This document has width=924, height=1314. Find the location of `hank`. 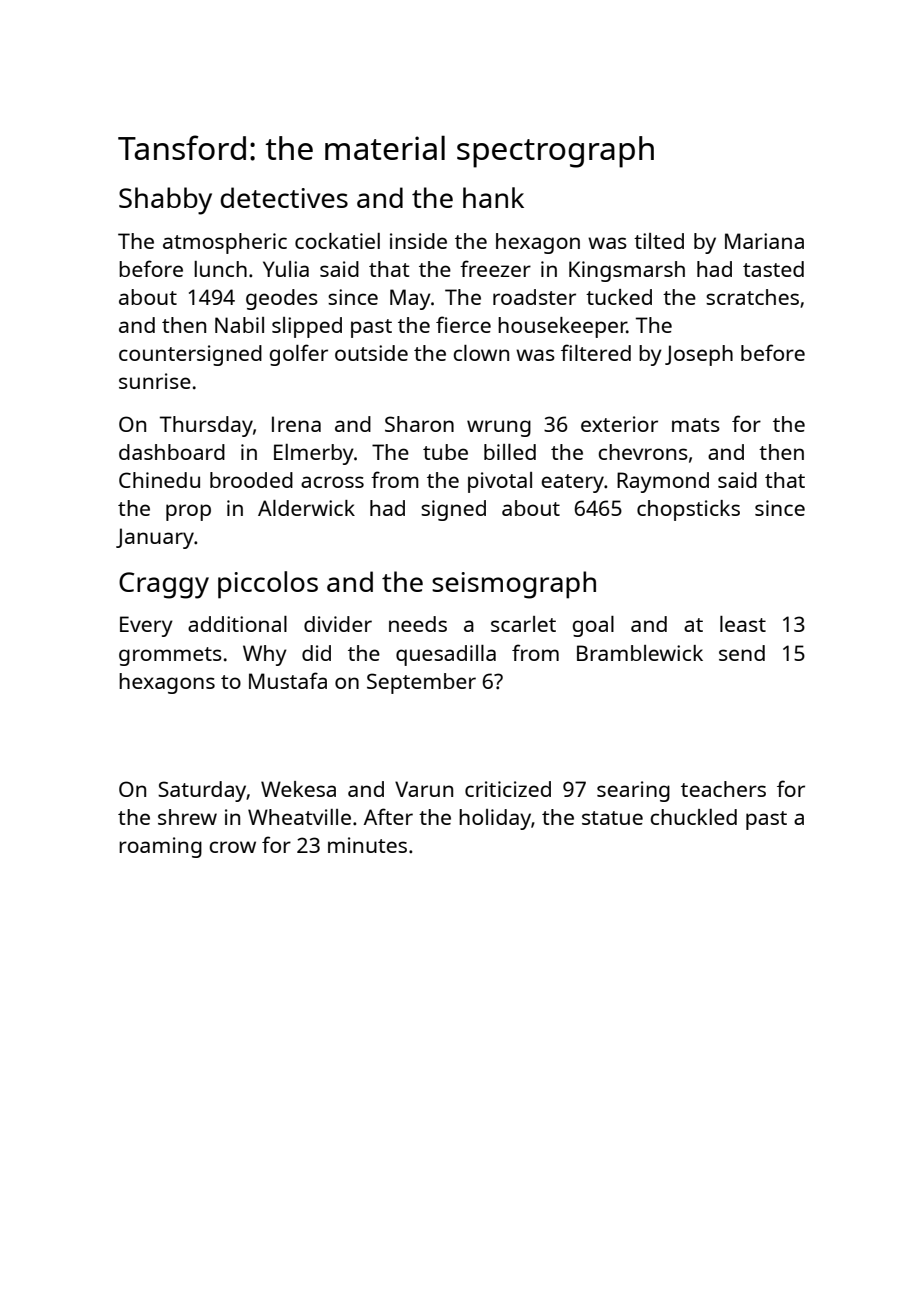

hank is located at coordinates (493, 197).
